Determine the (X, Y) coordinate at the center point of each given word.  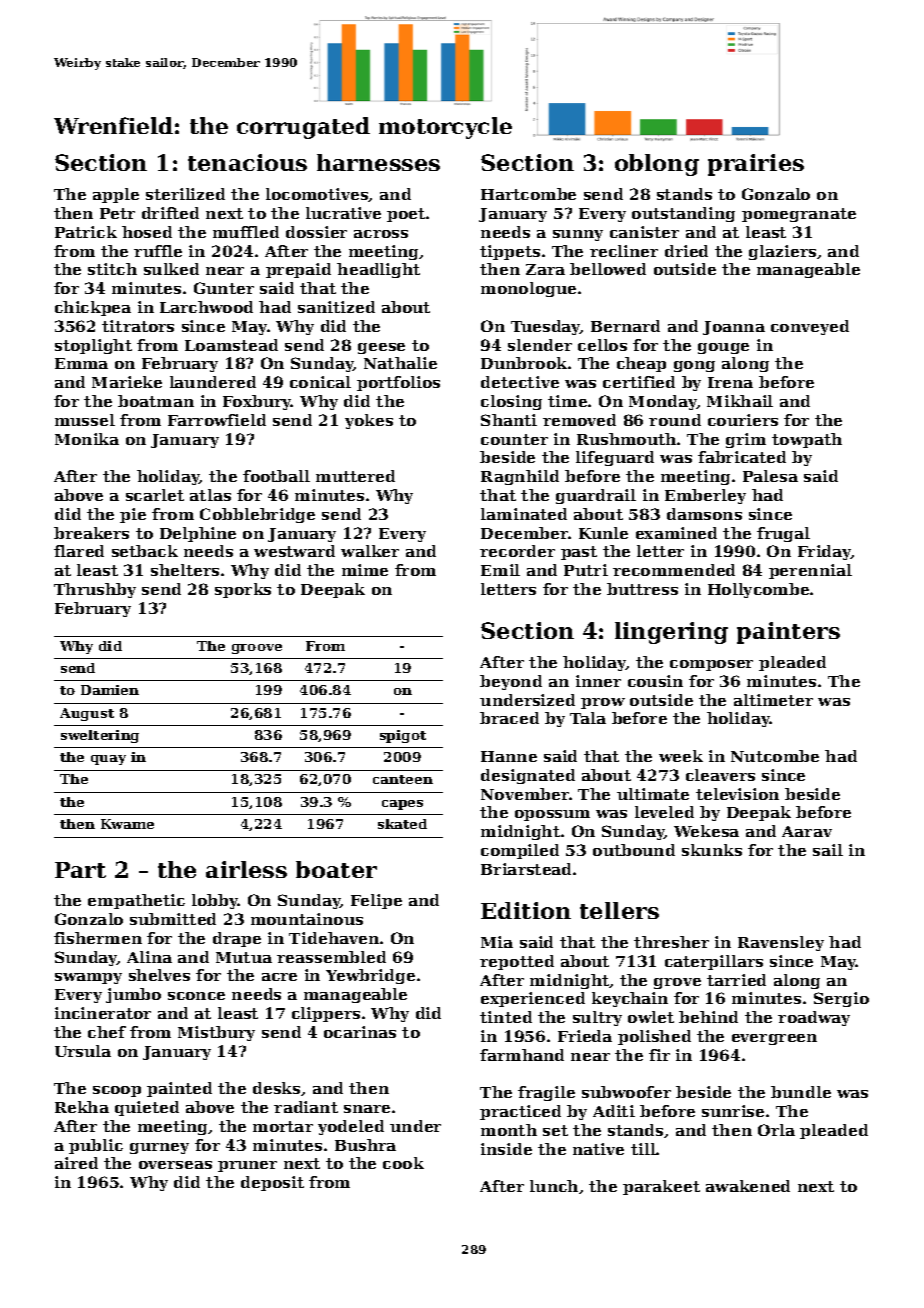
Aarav (807, 831)
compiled (520, 851)
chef (107, 1032)
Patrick (86, 232)
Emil (500, 570)
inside (506, 1149)
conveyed (810, 327)
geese (381, 348)
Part (80, 870)
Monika (87, 439)
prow (603, 703)
